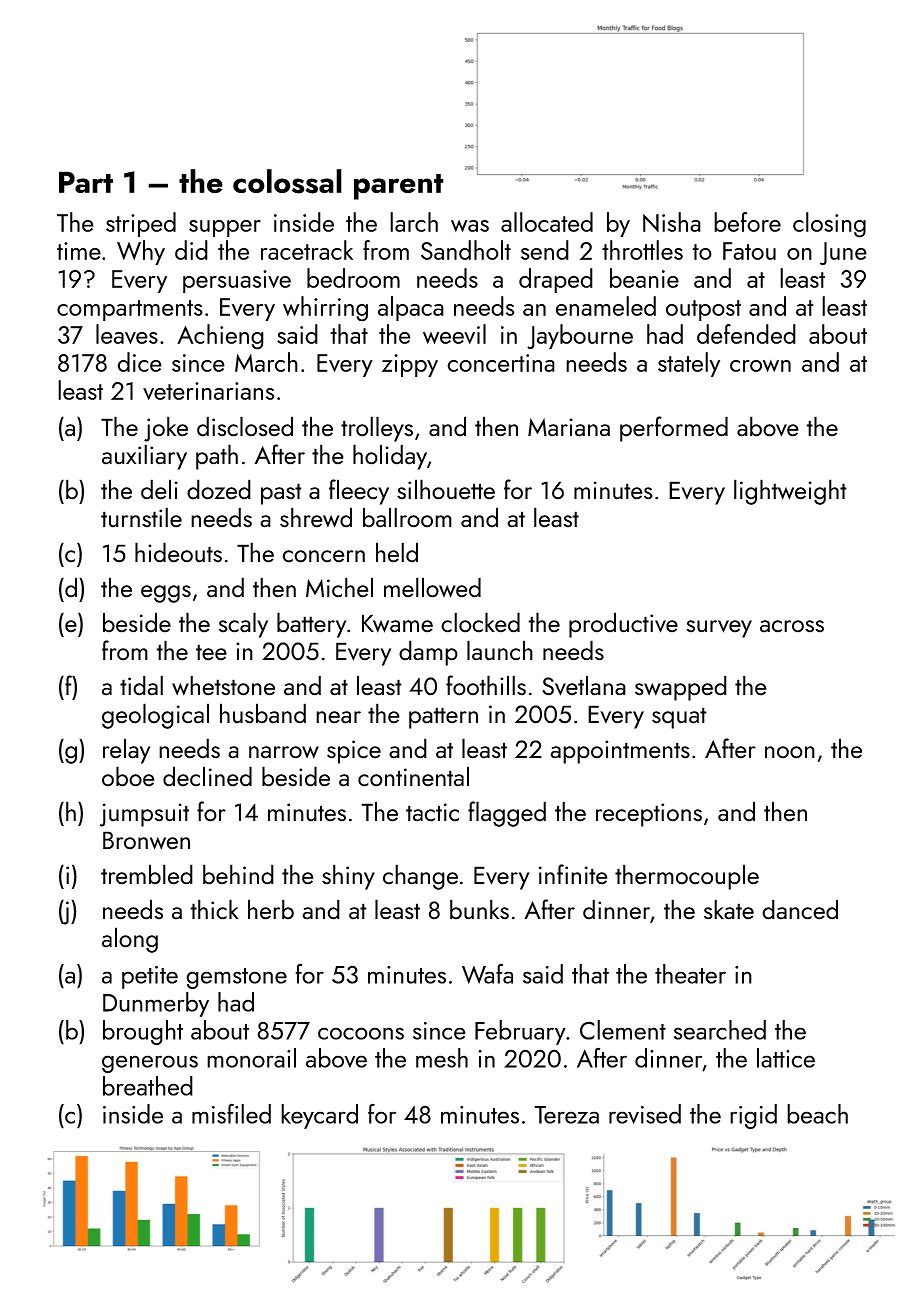 The width and height of the page is (924, 1311). I want to click on holiday, so click(390, 457).
